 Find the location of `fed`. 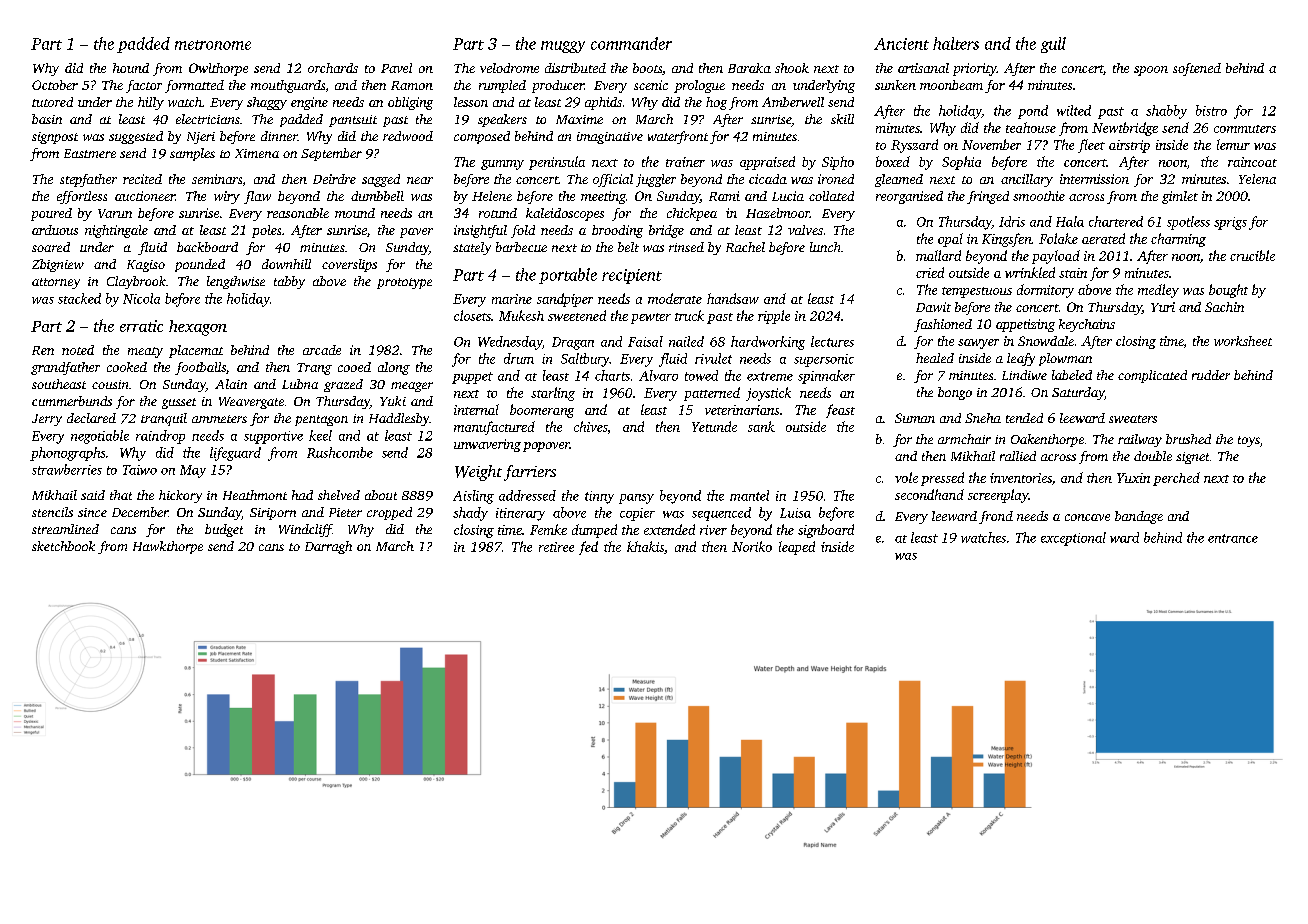

fed is located at coordinates (588, 548).
